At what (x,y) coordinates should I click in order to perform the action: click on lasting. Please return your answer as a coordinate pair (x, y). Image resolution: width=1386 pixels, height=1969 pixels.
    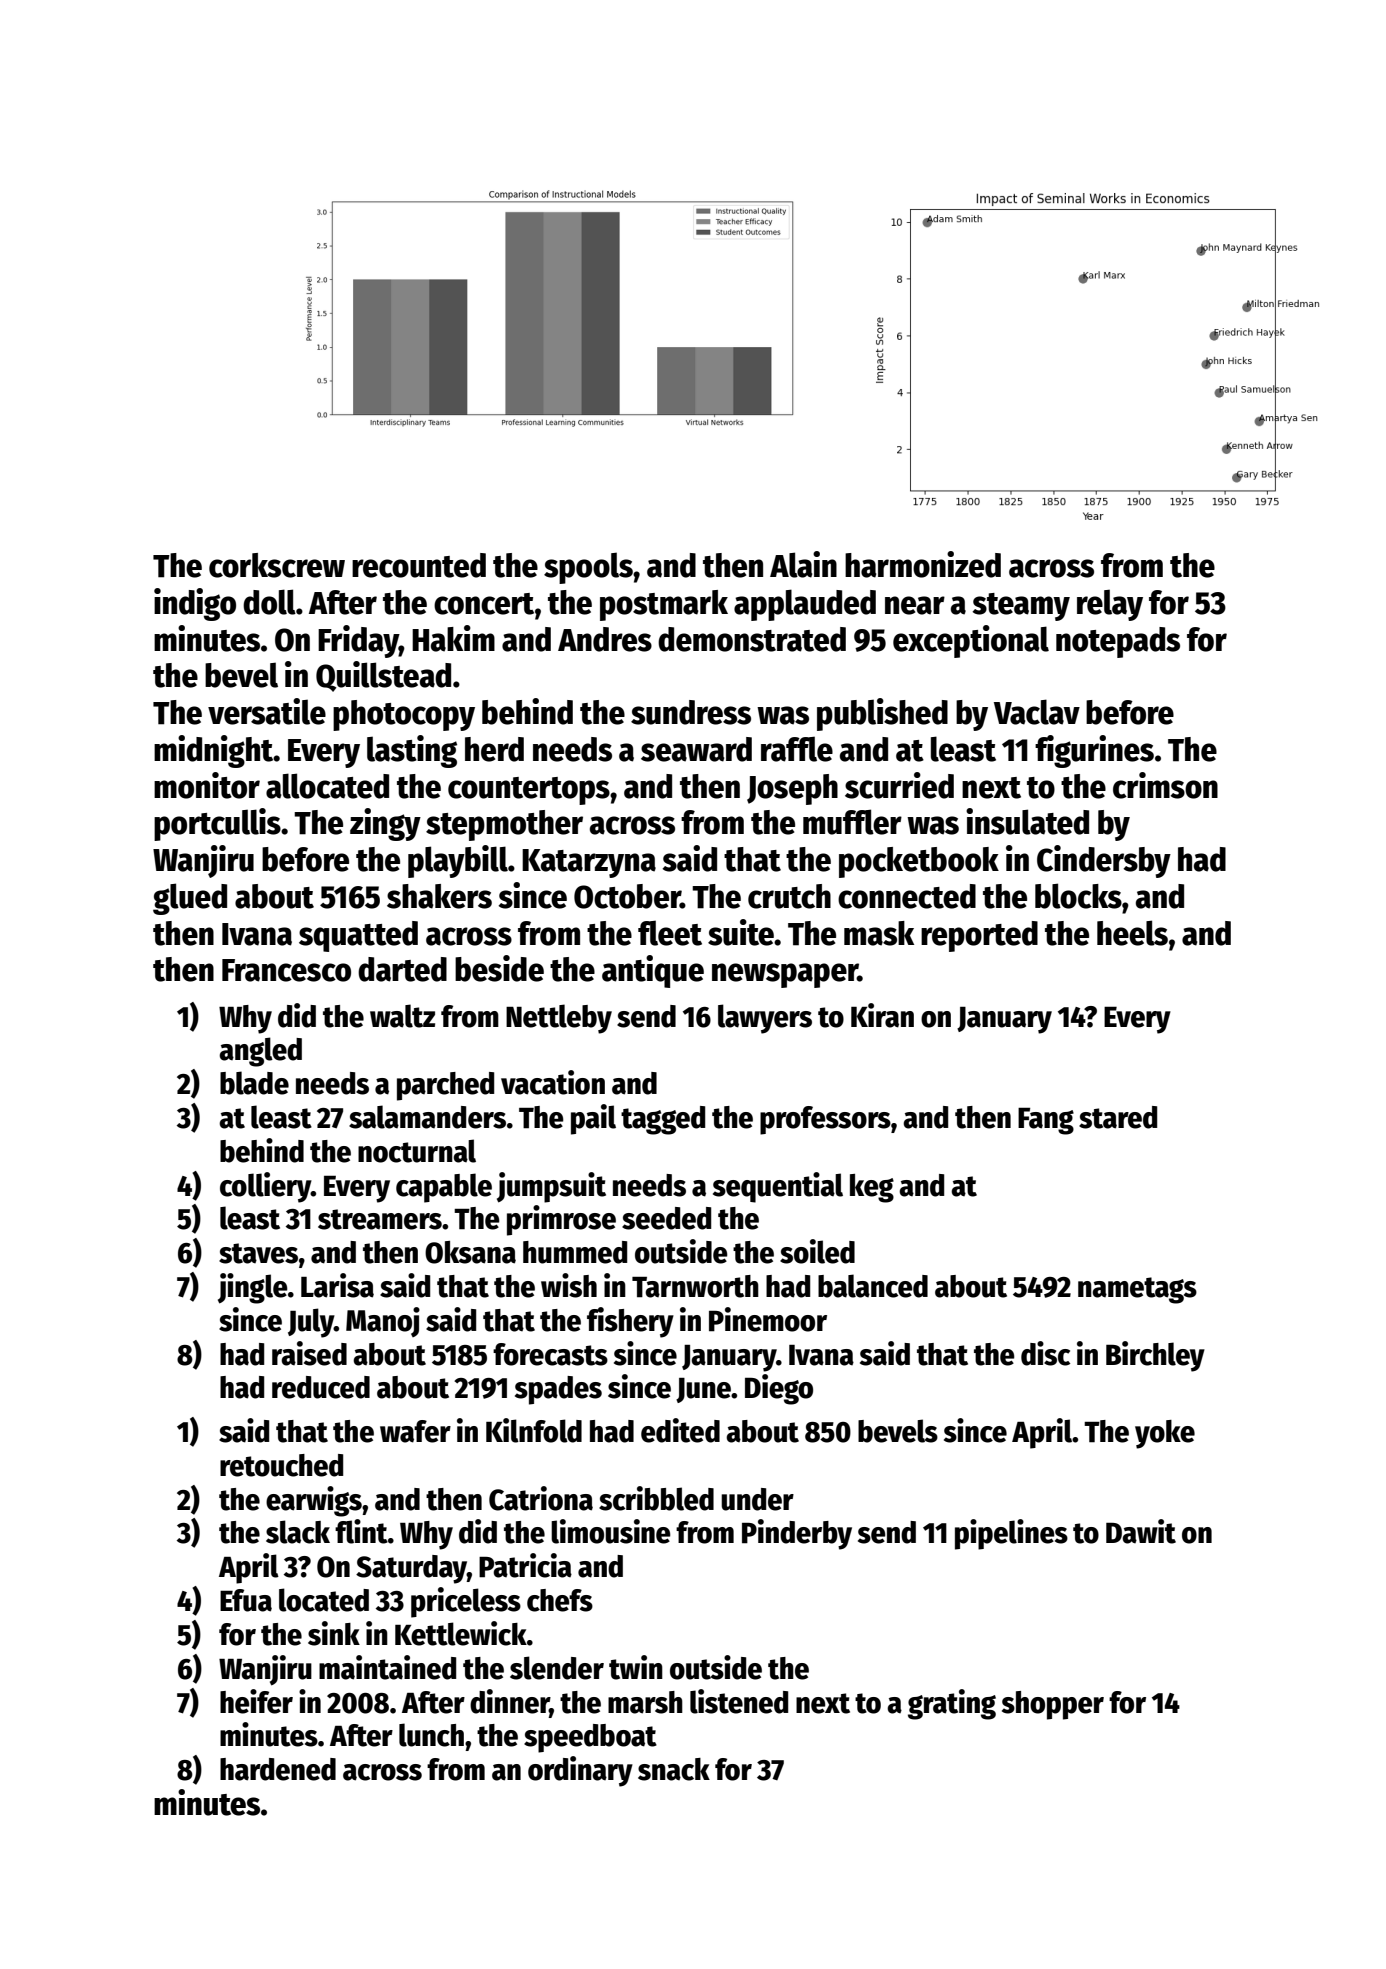
    Looking at the image, I should click on (412, 751).
